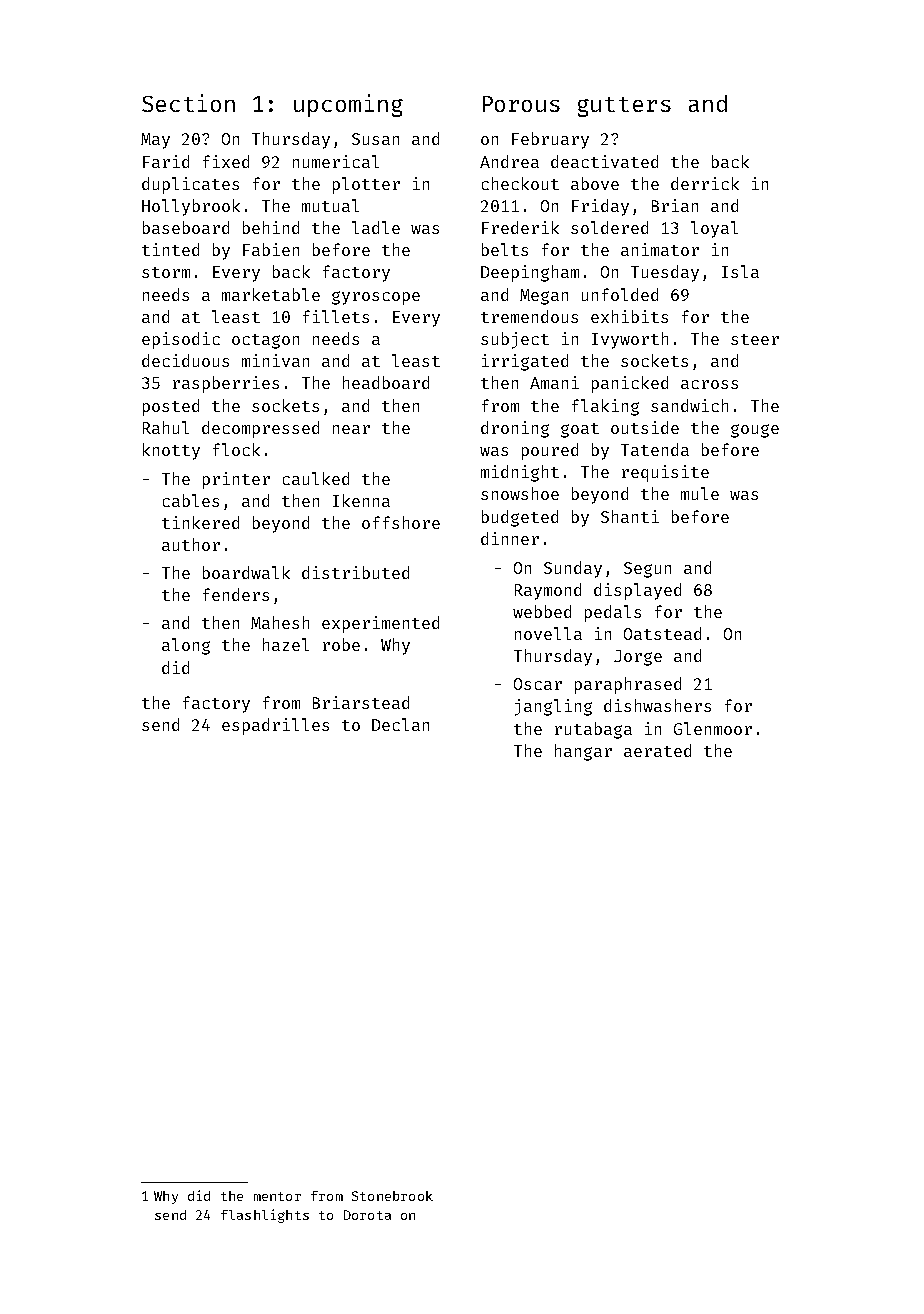  Describe the element at coordinates (375, 139) in the screenshot. I see `Susan` at that location.
